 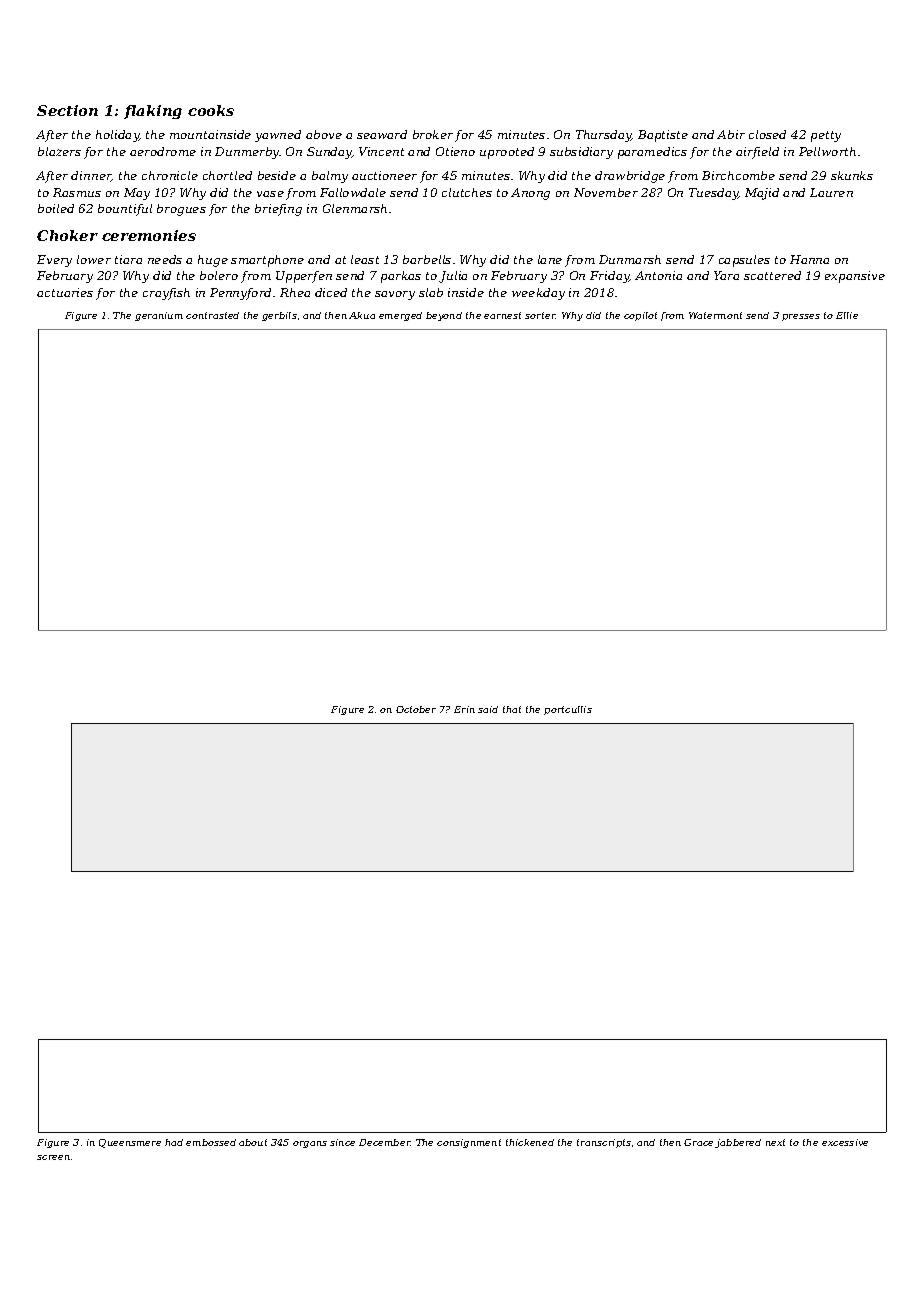 What do you see at coordinates (53, 1157) in the image?
I see `screen` at bounding box center [53, 1157].
